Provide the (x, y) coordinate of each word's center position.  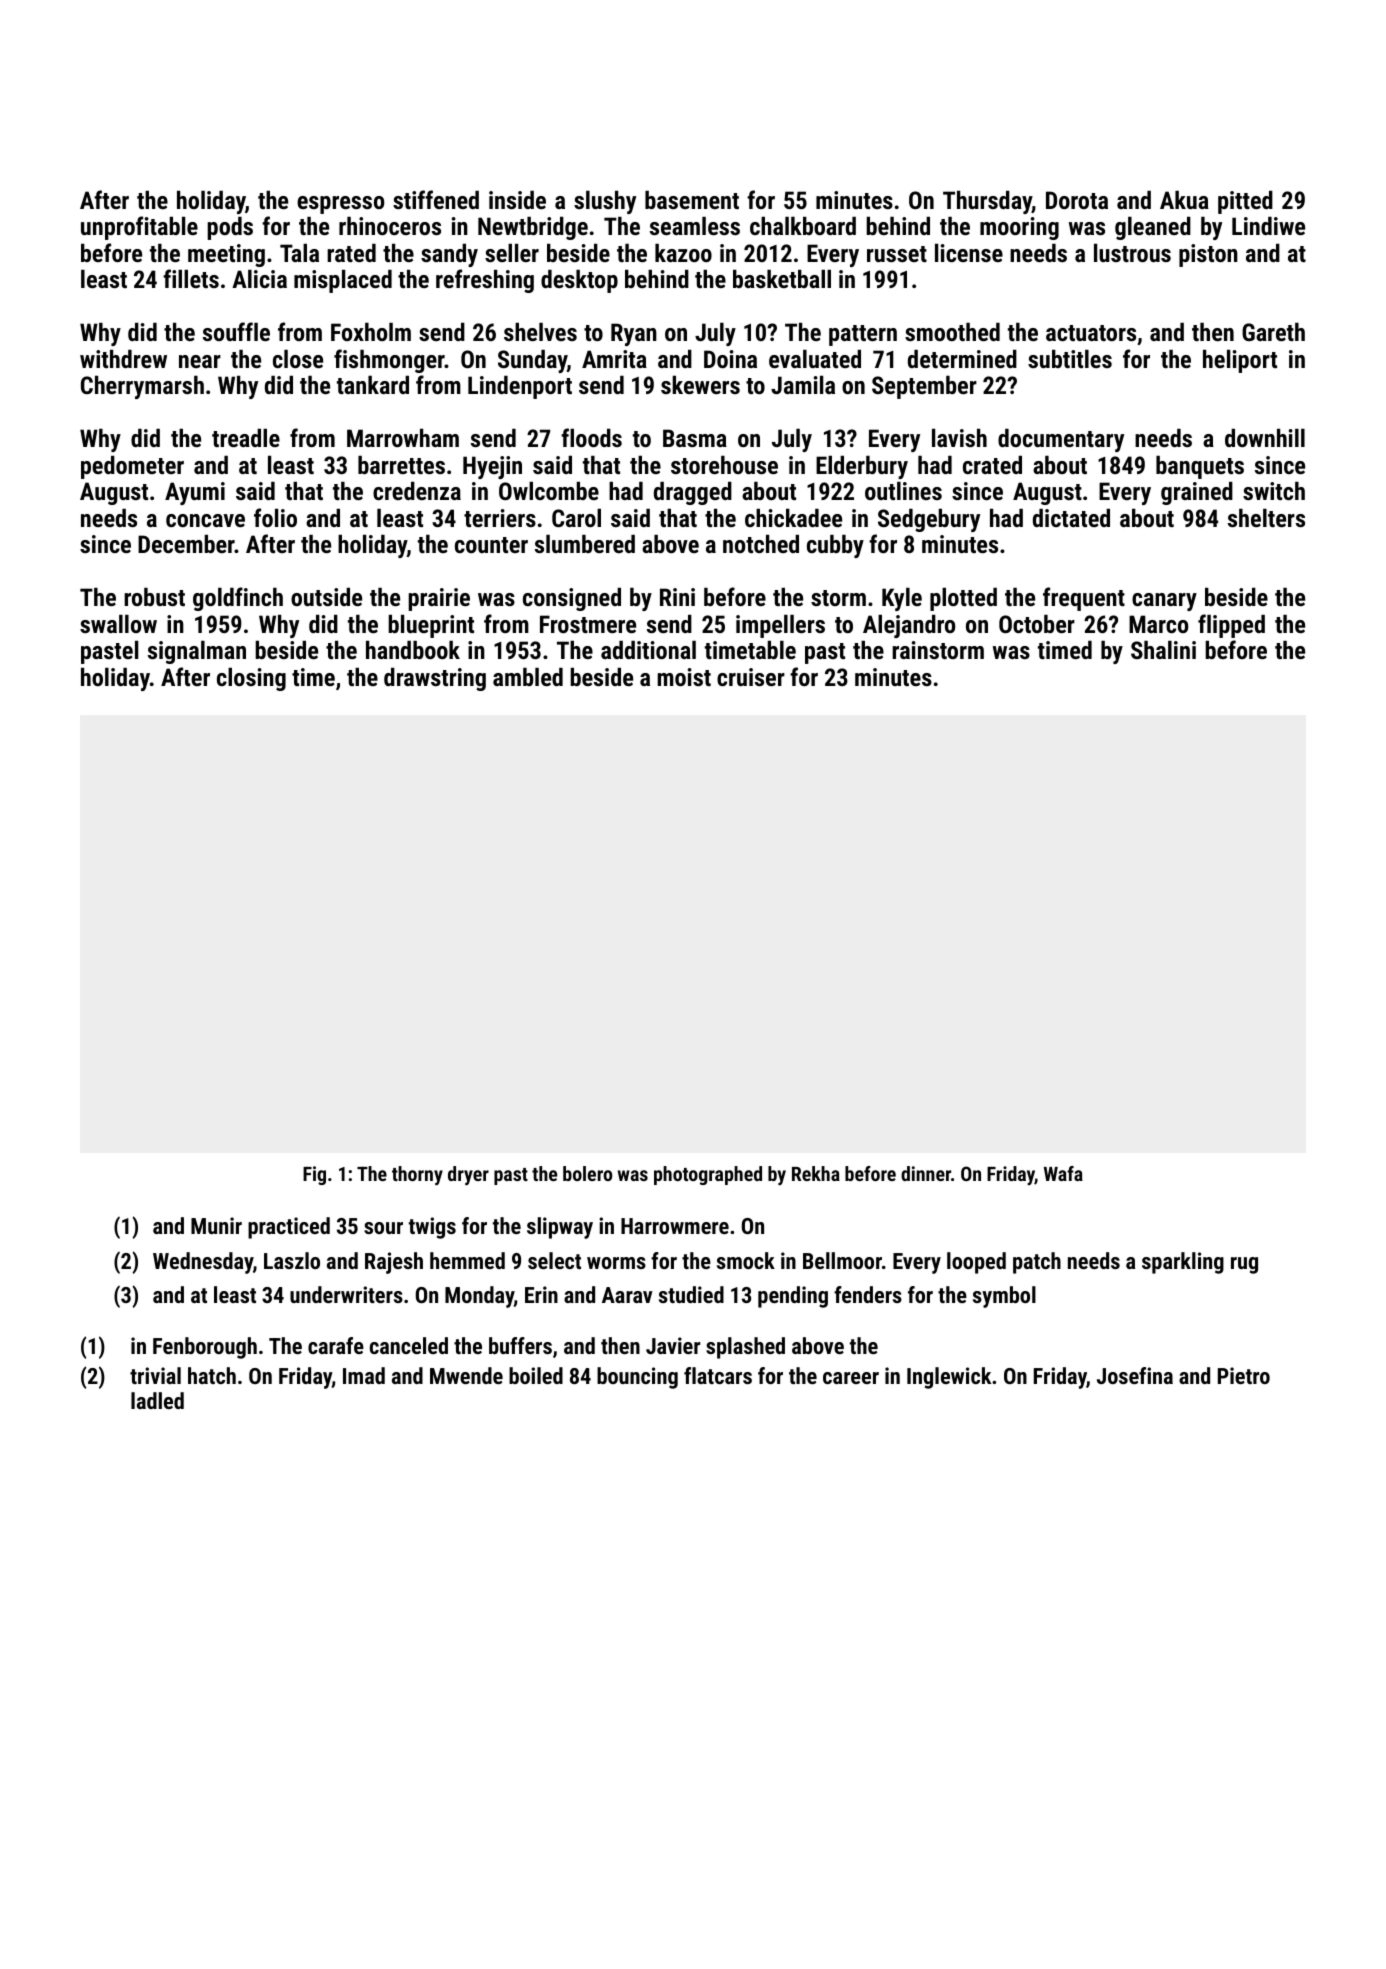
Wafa (1063, 1173)
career (851, 1378)
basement (692, 200)
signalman (197, 652)
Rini (677, 597)
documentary (1061, 440)
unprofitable (139, 228)
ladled (157, 1400)
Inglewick (949, 1378)
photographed (708, 1175)
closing (251, 679)
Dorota (1077, 200)
